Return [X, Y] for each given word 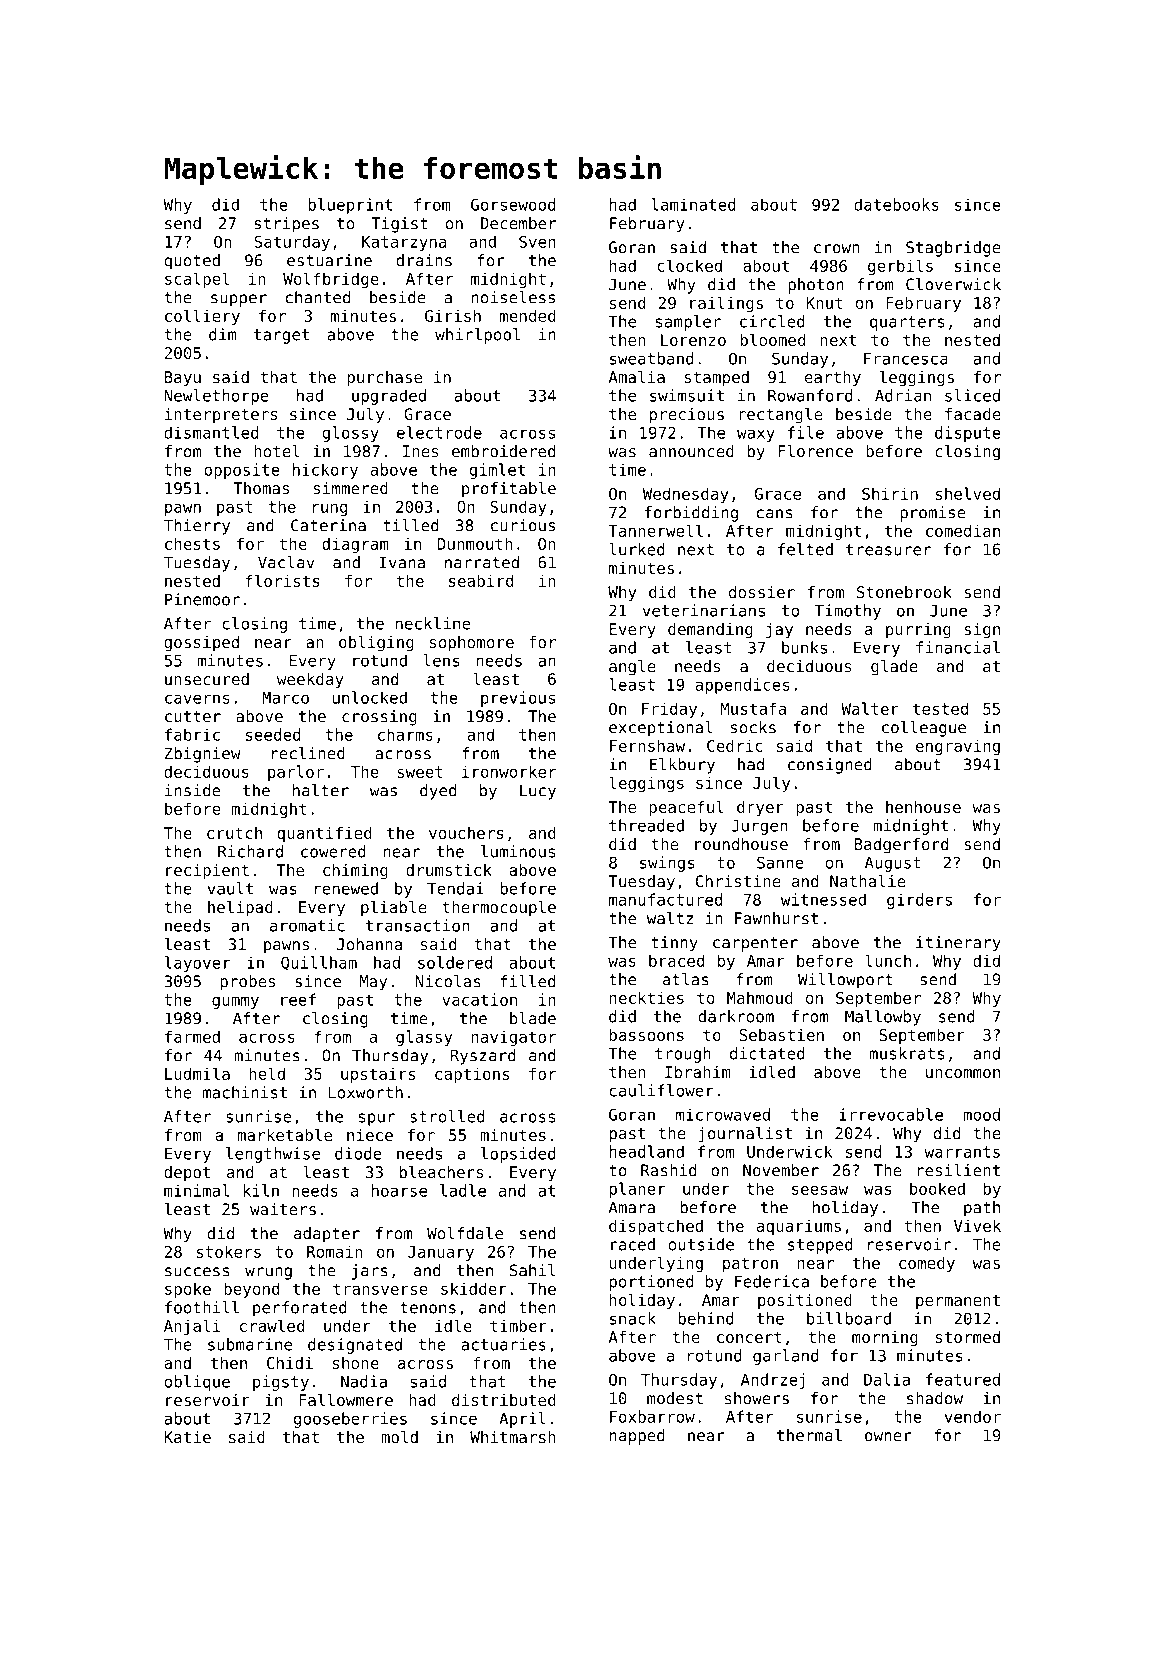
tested [940, 708]
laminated [693, 204]
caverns [197, 699]
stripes [286, 225]
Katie [187, 1437]
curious [523, 525]
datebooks [896, 204]
